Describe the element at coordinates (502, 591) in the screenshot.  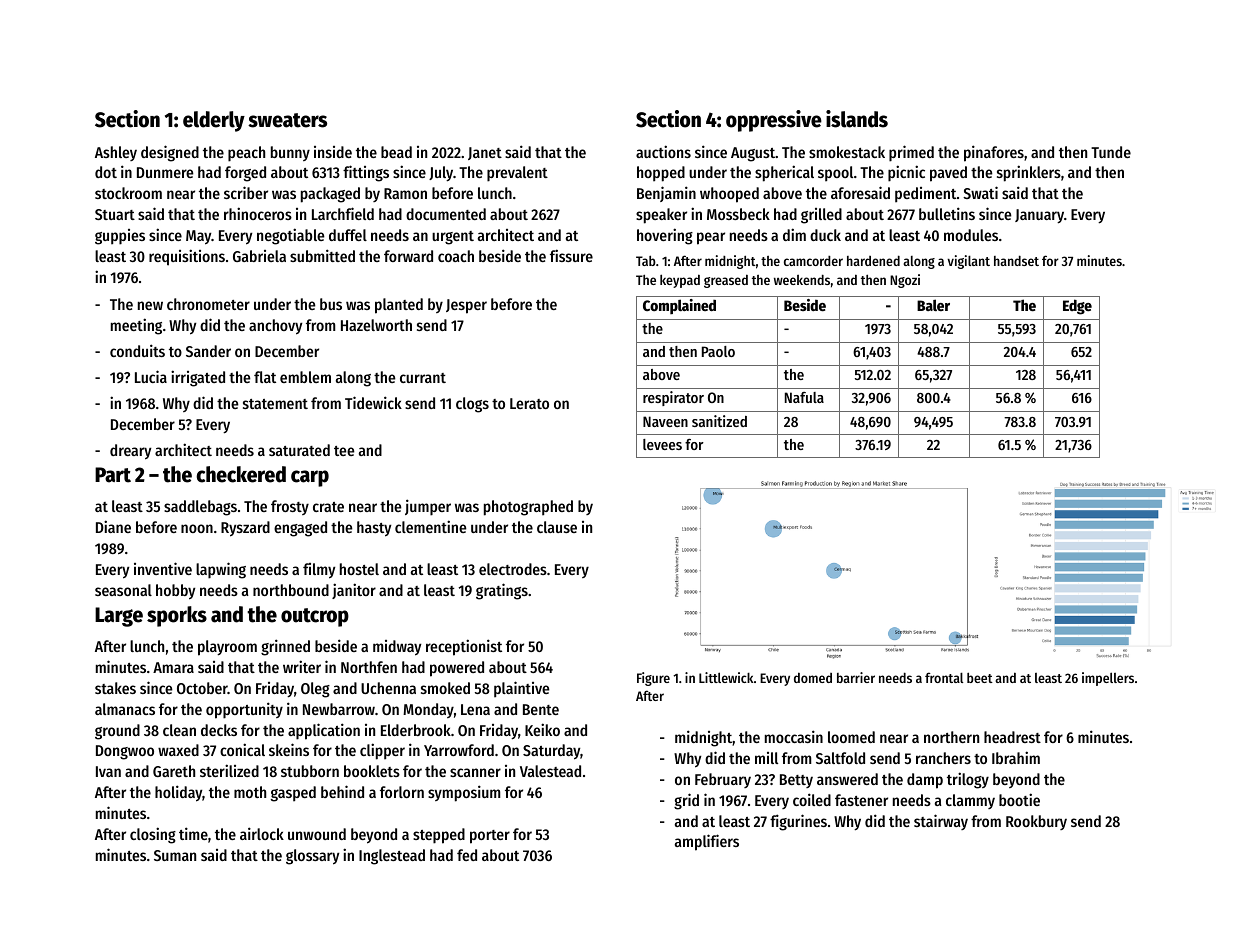
I see `gratings` at that location.
